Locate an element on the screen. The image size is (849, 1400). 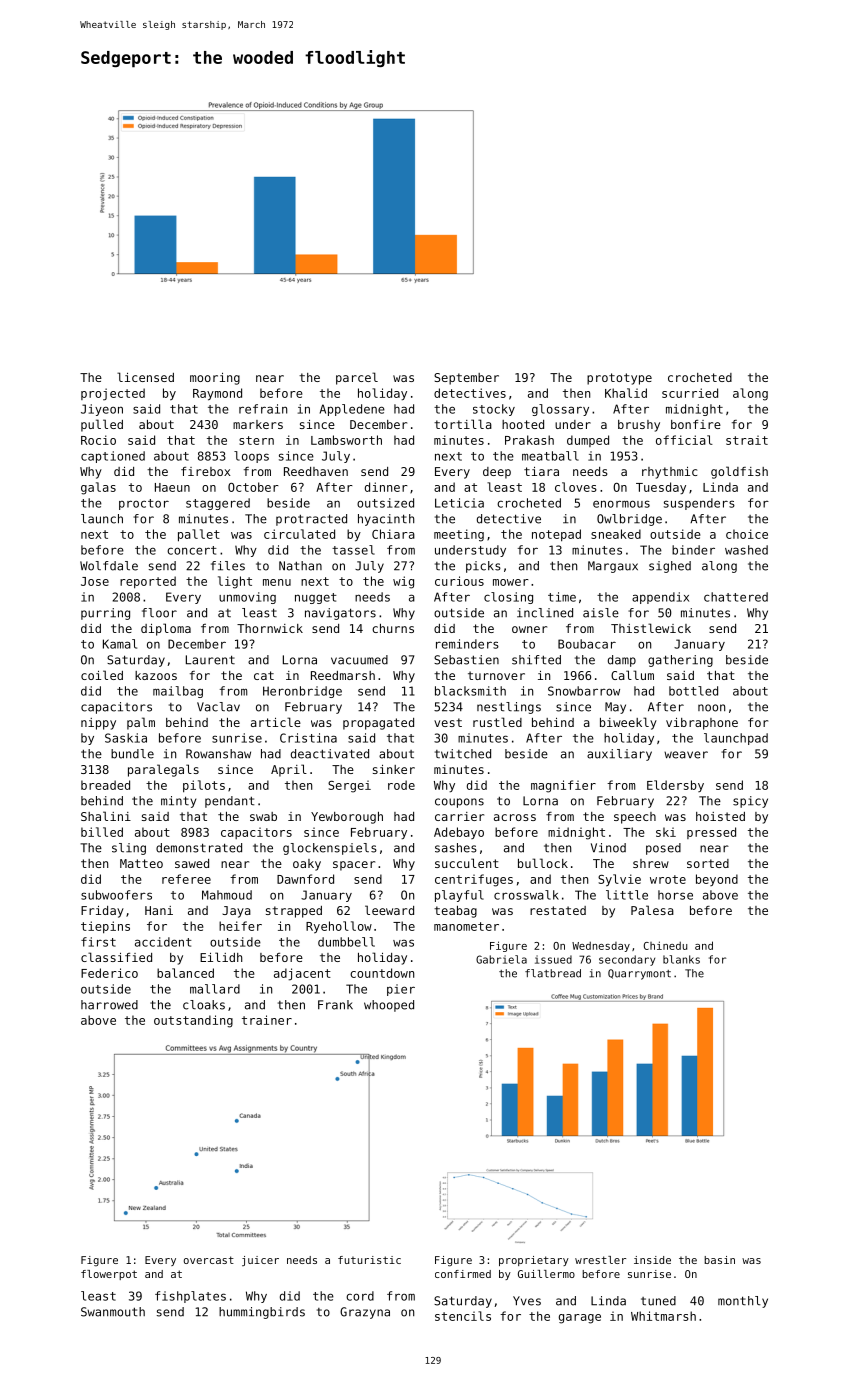
blanks is located at coordinates (681, 959).
